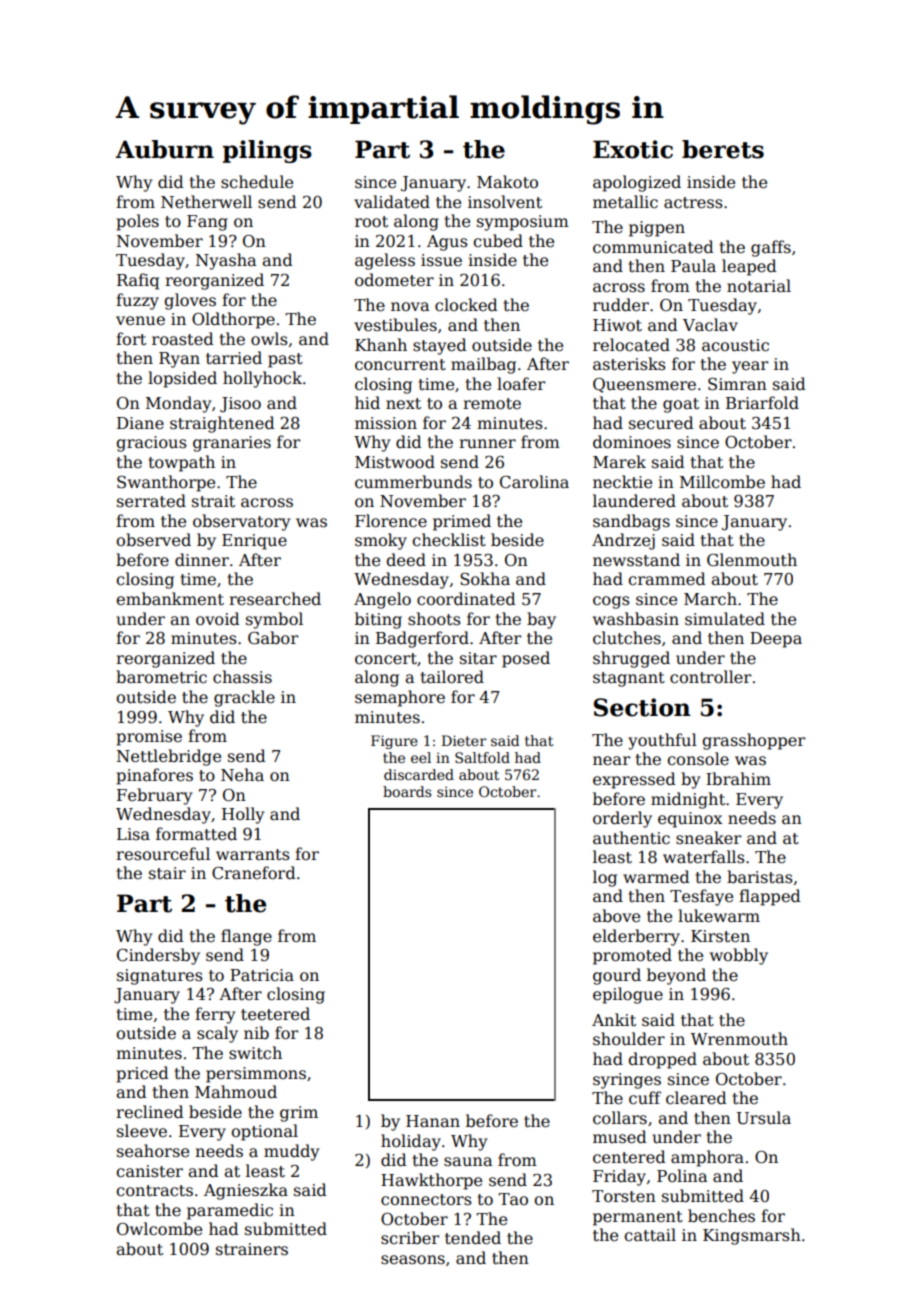  I want to click on Cindersby, so click(158, 956).
